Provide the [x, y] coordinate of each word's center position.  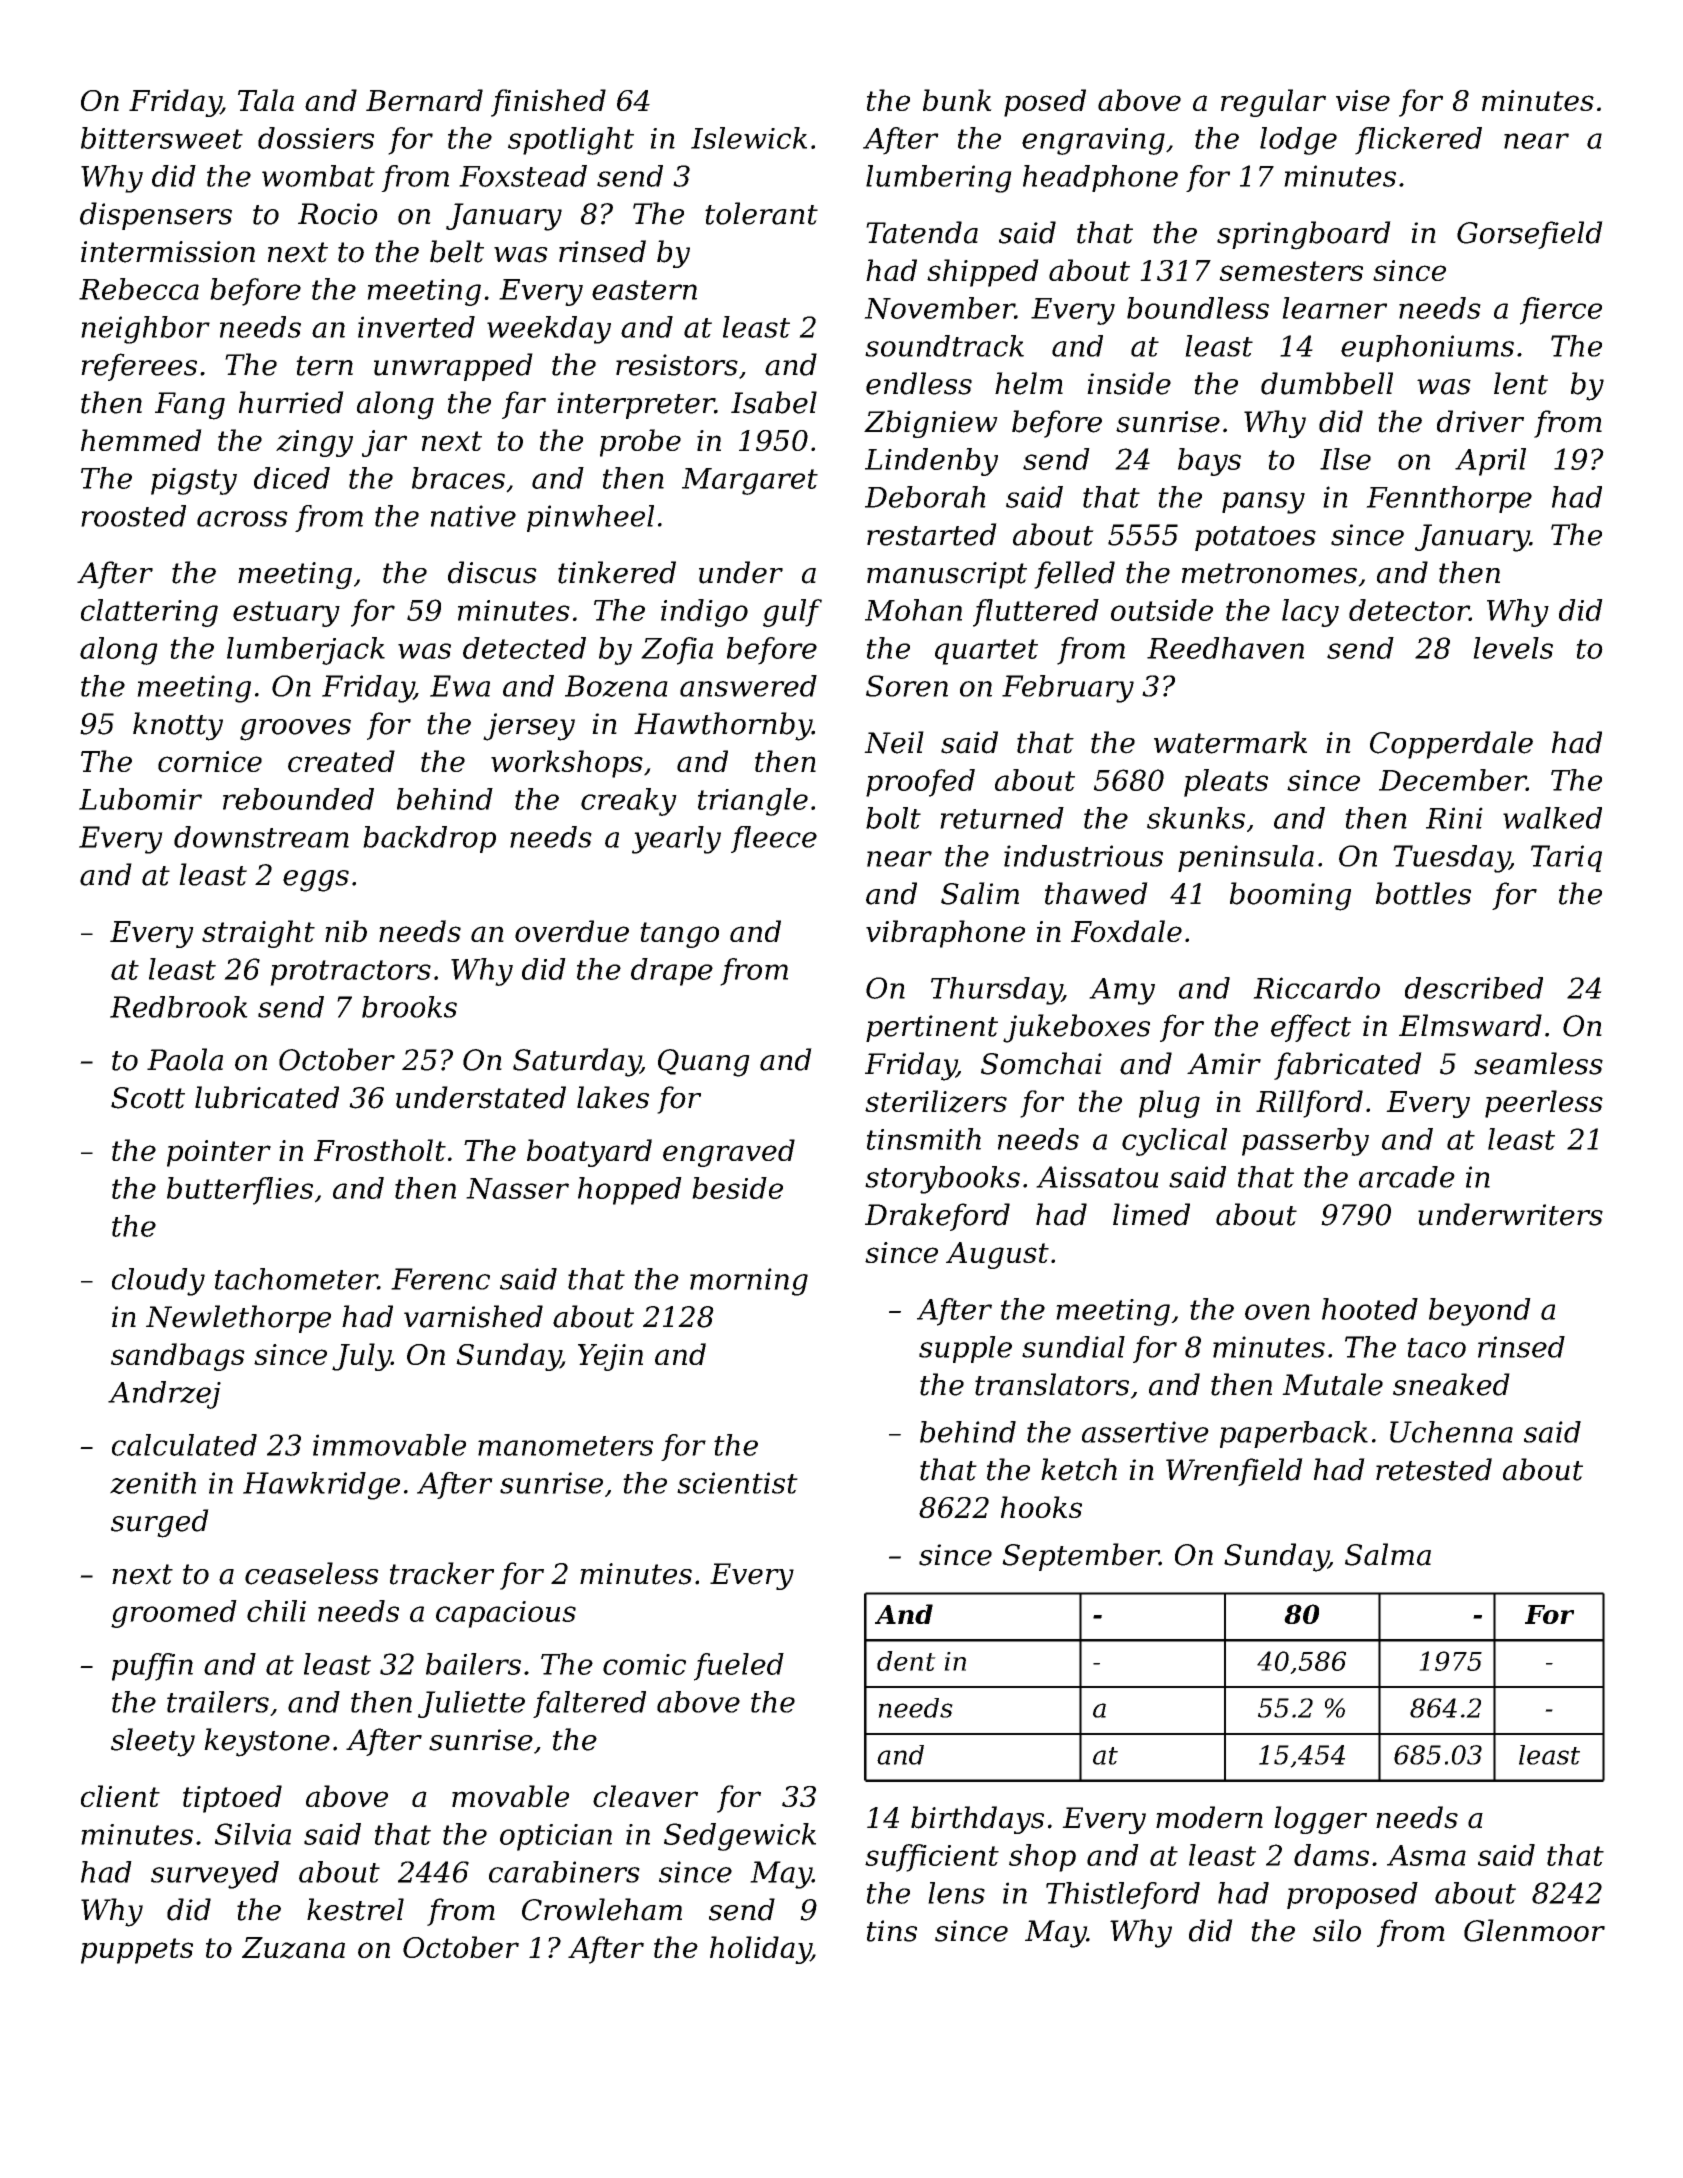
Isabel [774, 402]
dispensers [156, 216]
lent [1521, 383]
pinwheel [590, 518]
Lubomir [140, 799]
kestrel [355, 1909]
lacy [1310, 613]
